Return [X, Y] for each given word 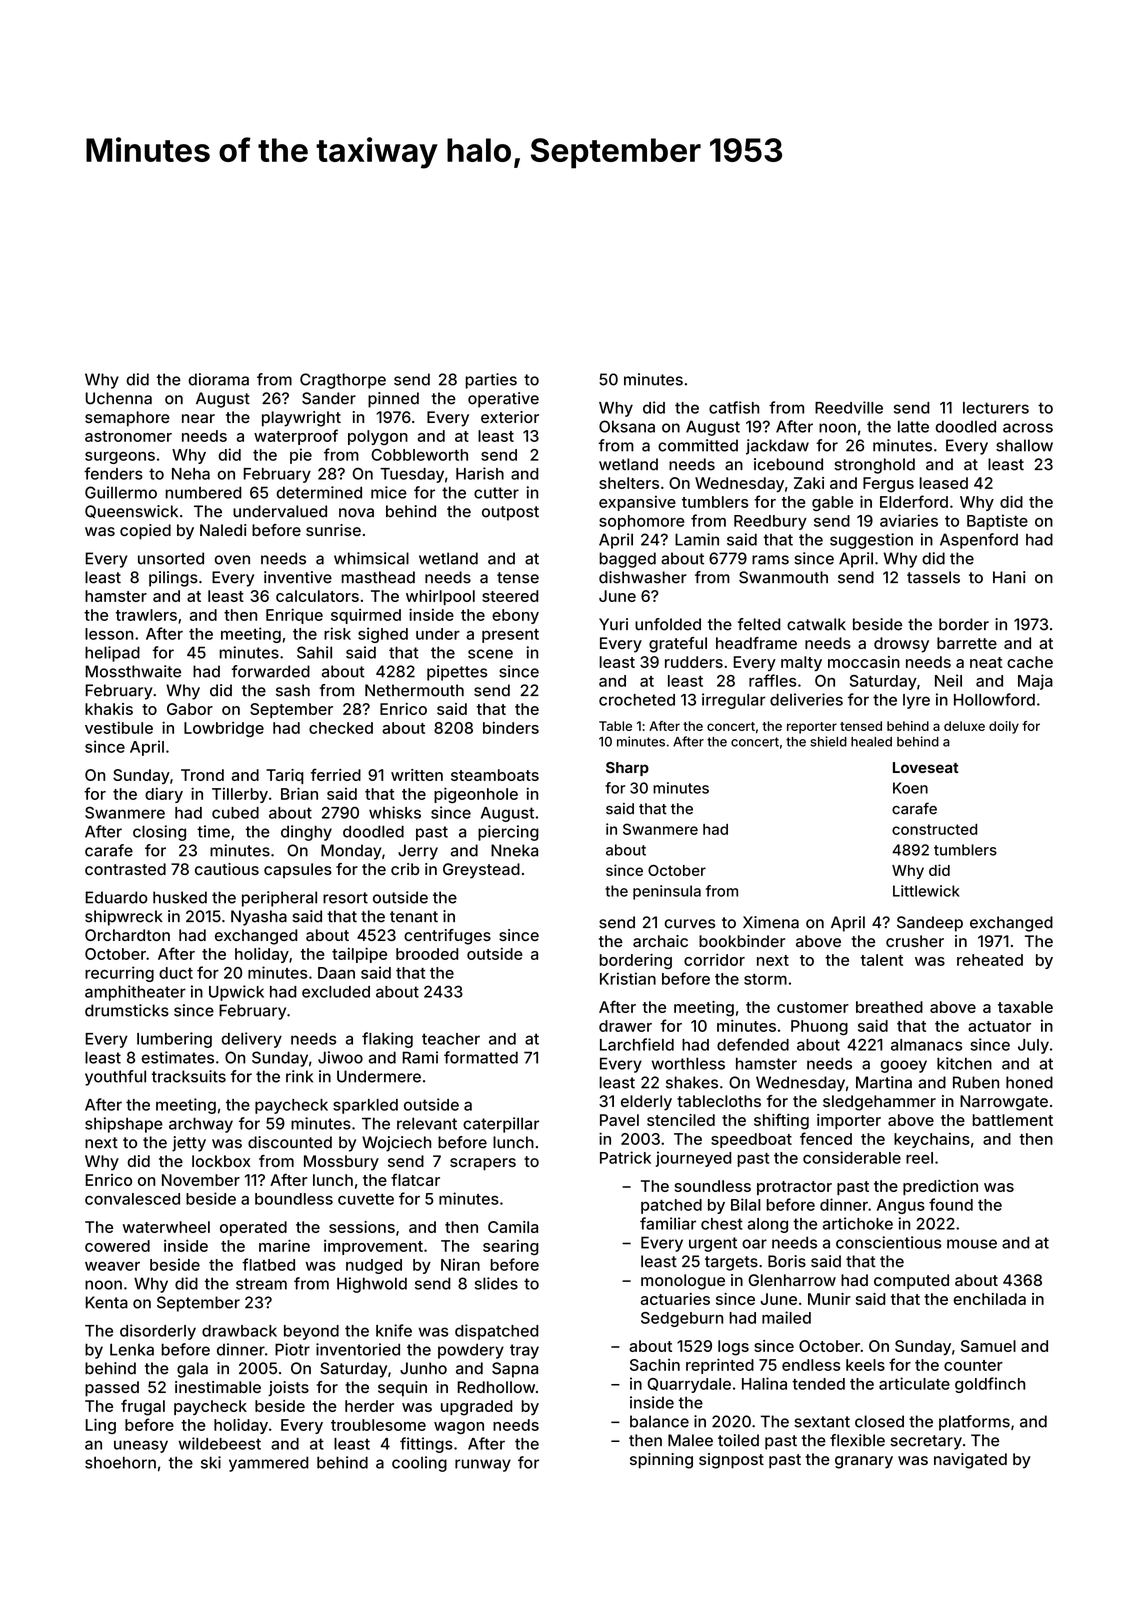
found [951, 1204]
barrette [967, 643]
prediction [940, 1187]
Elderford [914, 501]
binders [511, 727]
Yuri [613, 624]
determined [319, 492]
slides [496, 1283]
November [201, 1180]
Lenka [132, 1349]
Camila [513, 1227]
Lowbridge [224, 729]
